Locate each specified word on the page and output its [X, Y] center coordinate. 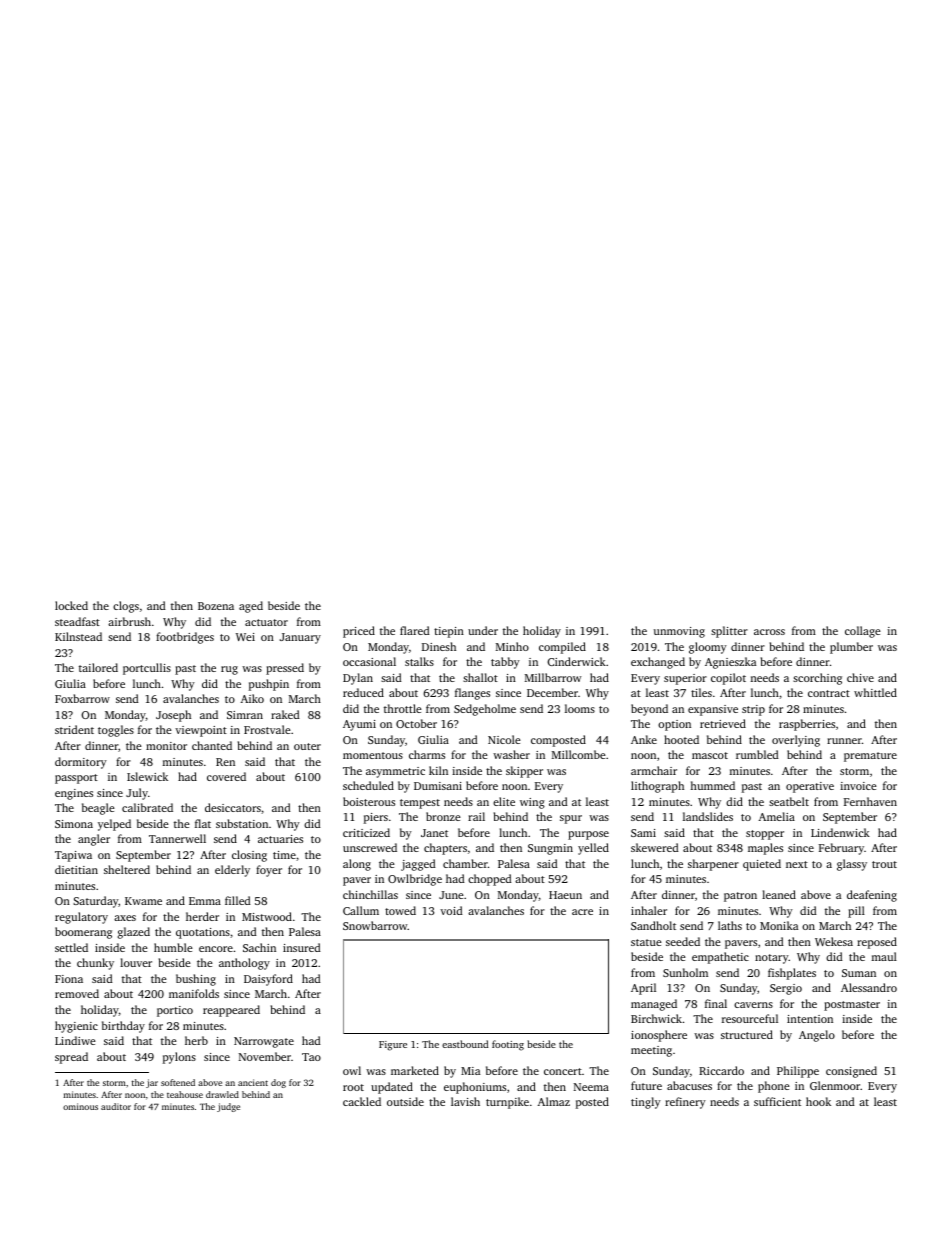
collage [863, 632]
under [483, 630]
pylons [179, 1058]
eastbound [465, 1044]
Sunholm [685, 972]
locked [71, 605]
